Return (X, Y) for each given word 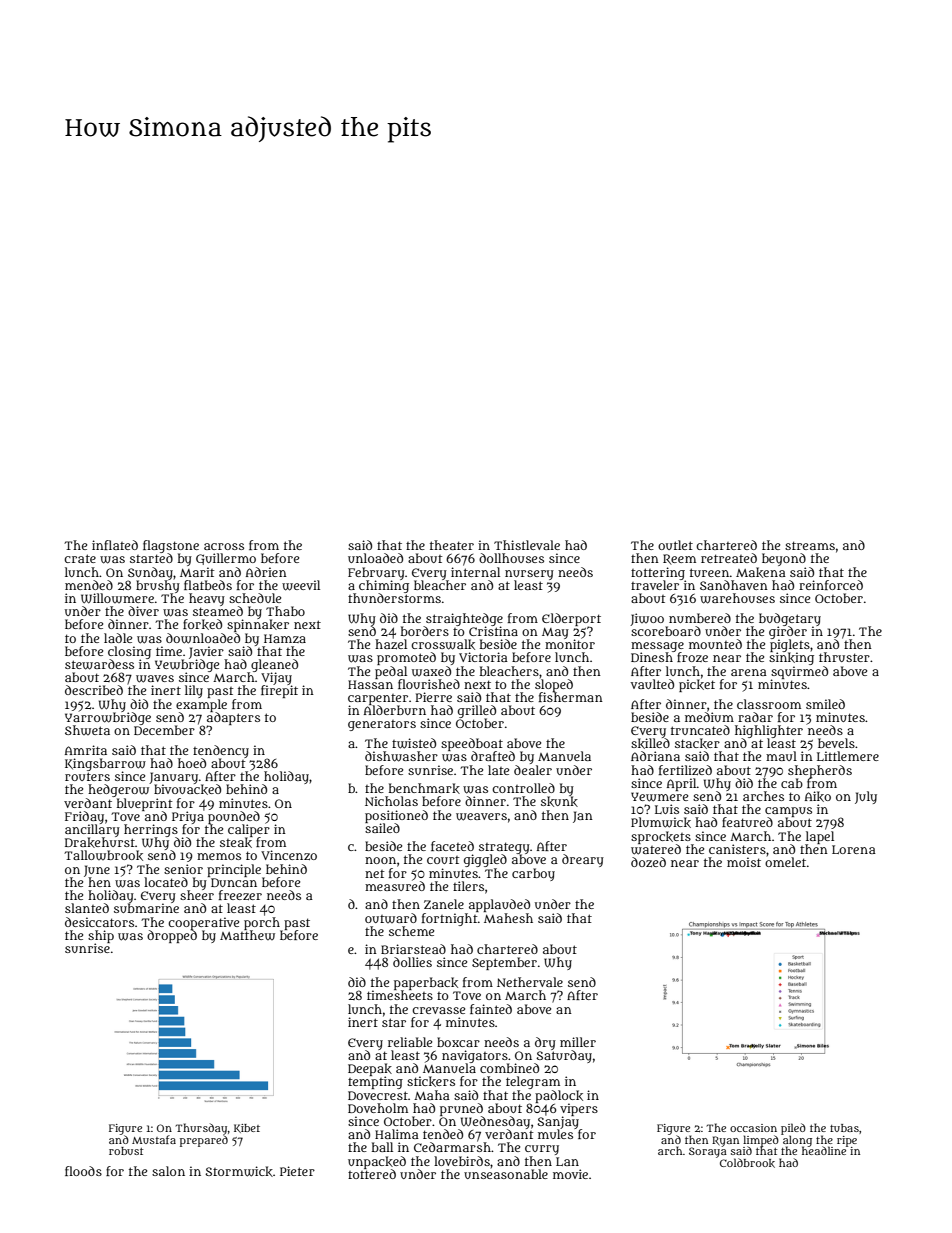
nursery (529, 575)
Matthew (247, 935)
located (166, 882)
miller (578, 1042)
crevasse (438, 1010)
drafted (493, 756)
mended (89, 585)
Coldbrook (747, 1163)
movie (570, 1174)
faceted (452, 846)
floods (83, 1171)
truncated (700, 730)
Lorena (854, 849)
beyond (784, 559)
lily (194, 691)
